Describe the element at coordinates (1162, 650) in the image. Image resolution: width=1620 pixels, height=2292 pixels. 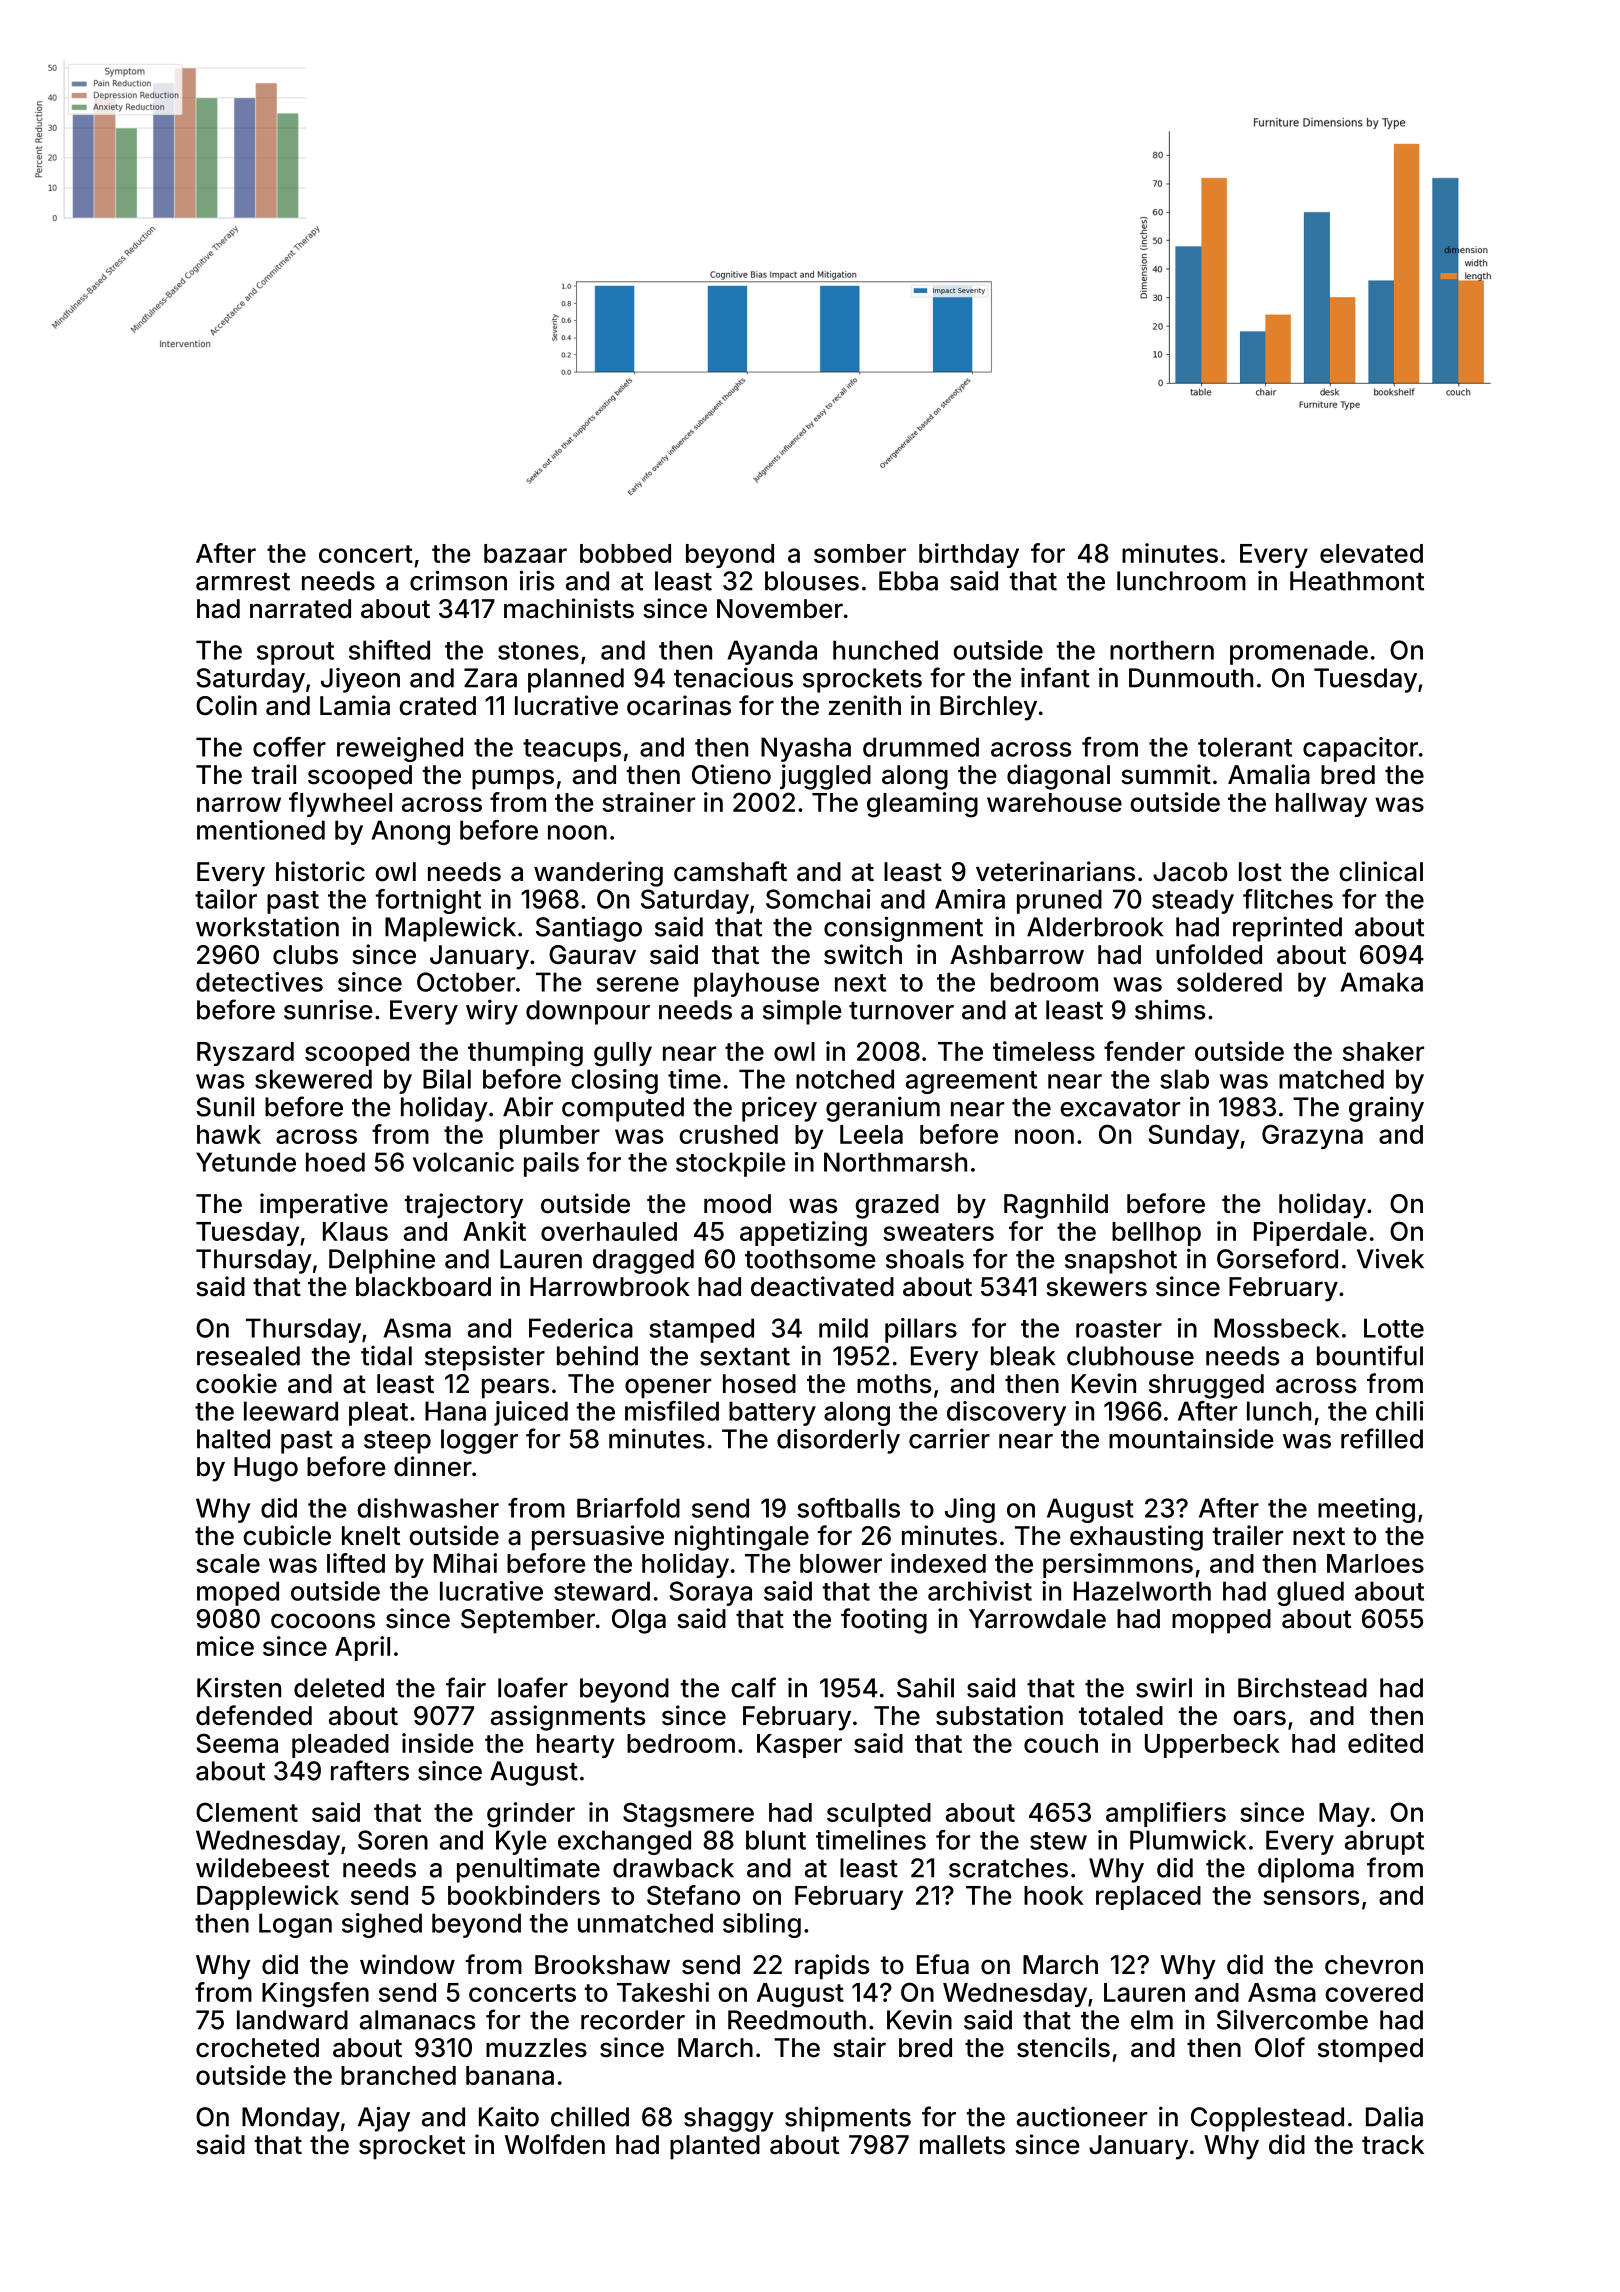
I see `northern` at that location.
